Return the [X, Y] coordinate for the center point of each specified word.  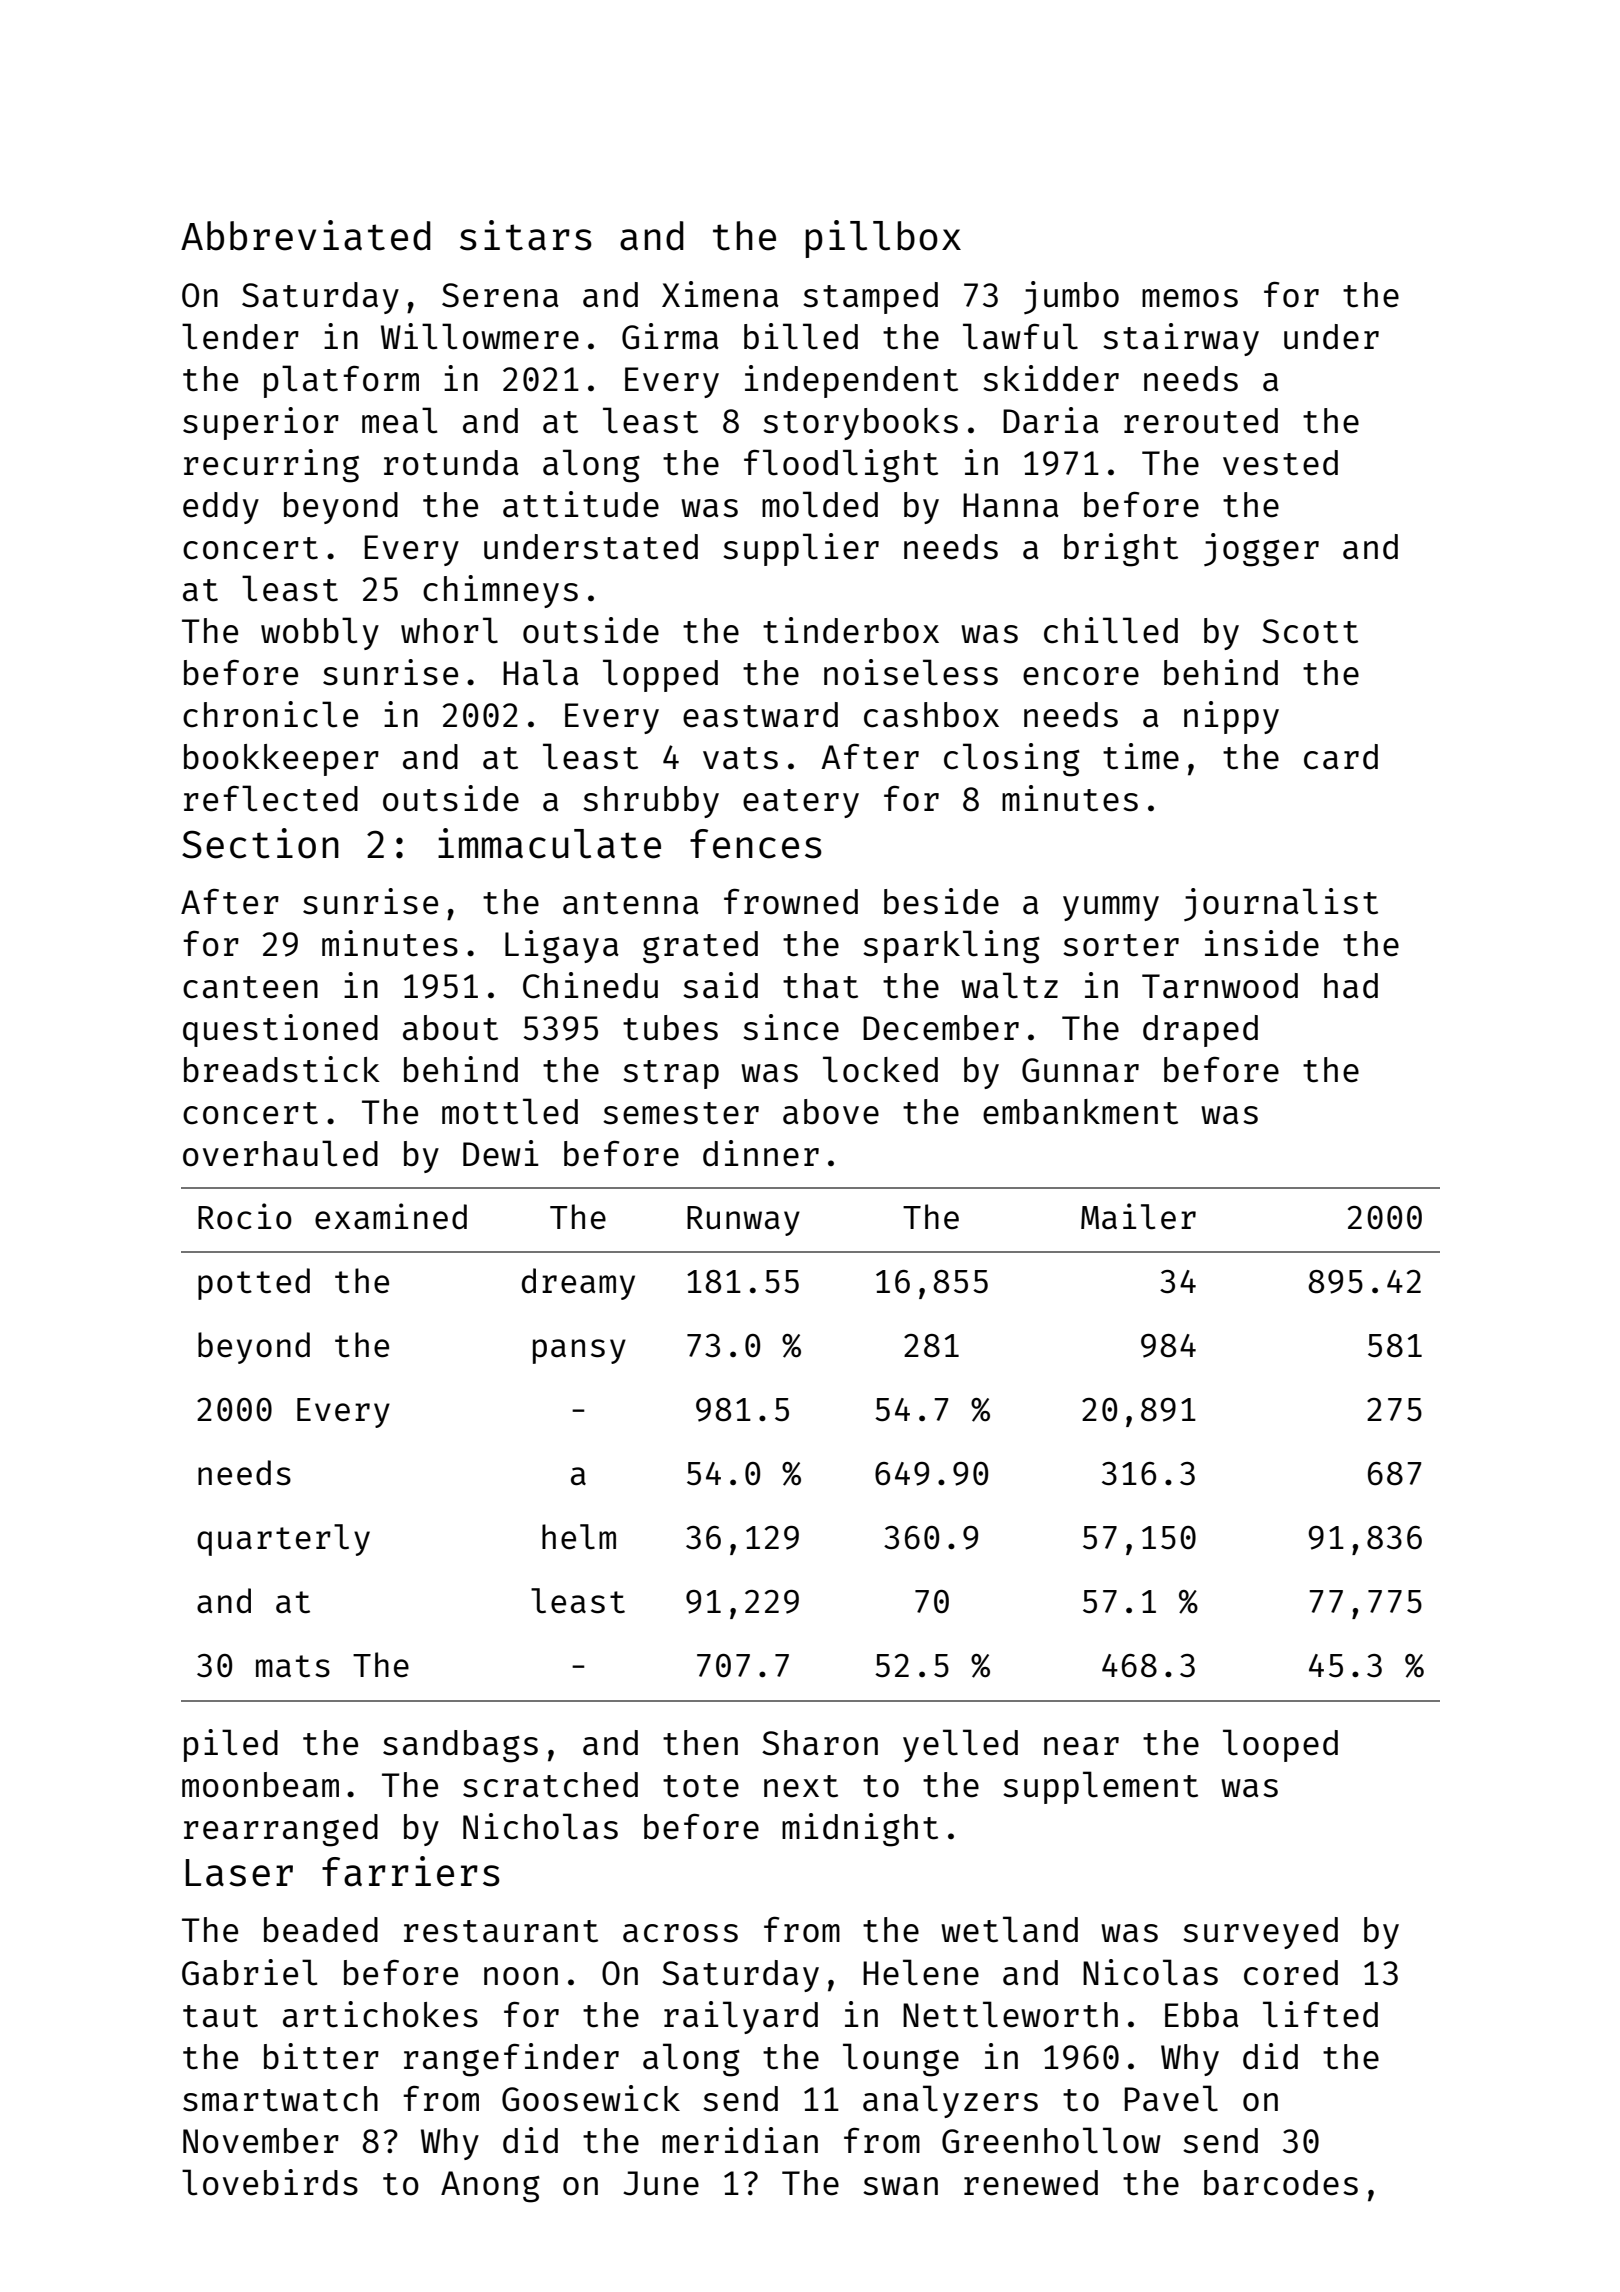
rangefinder [511, 2060]
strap [671, 1074]
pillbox [883, 239]
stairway [1181, 339]
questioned [280, 1030]
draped [1200, 1031]
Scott [1310, 631]
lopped [660, 675]
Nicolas [1150, 1972]
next [801, 1786]
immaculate [549, 843]
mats [293, 1666]
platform [341, 381]
